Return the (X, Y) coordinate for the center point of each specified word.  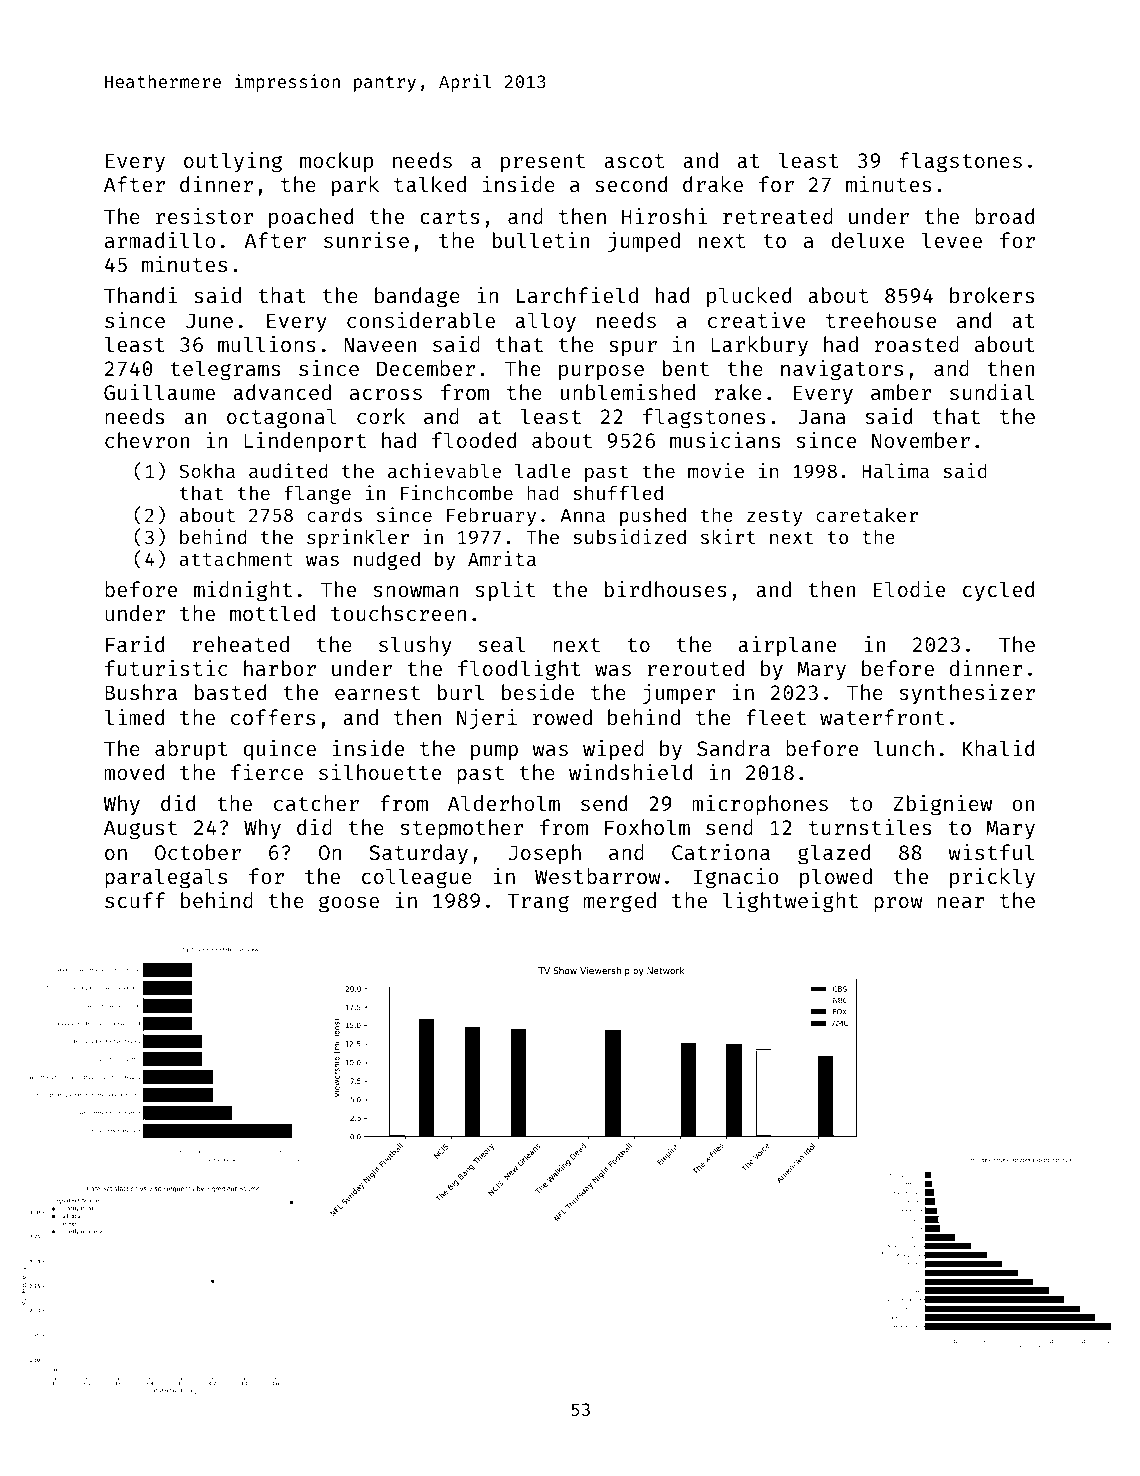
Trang (538, 903)
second (631, 184)
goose (349, 904)
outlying (233, 162)
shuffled (618, 492)
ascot (634, 161)
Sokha (207, 470)
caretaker (867, 514)
